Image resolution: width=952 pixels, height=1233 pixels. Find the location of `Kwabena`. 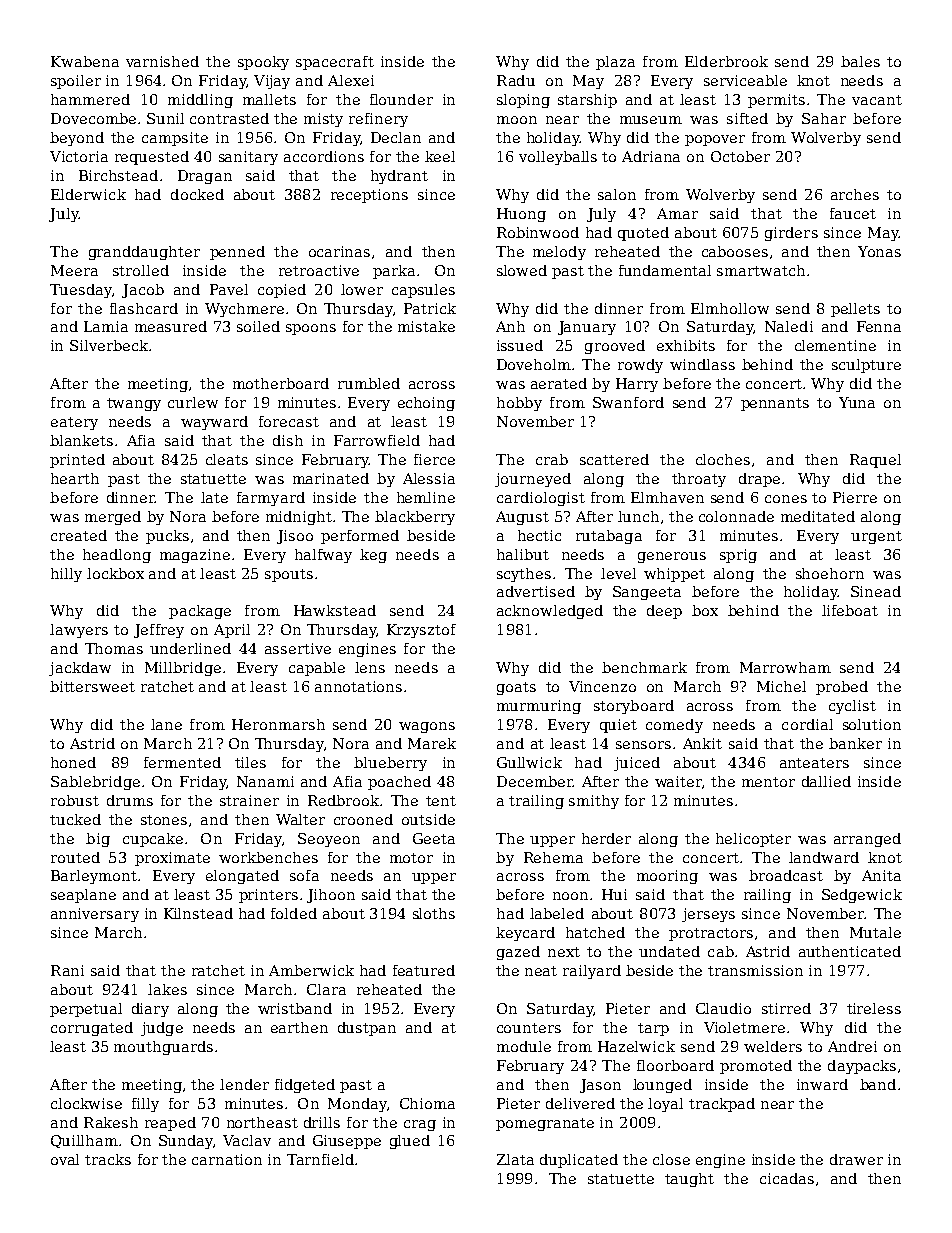

Kwabena is located at coordinates (85, 61).
